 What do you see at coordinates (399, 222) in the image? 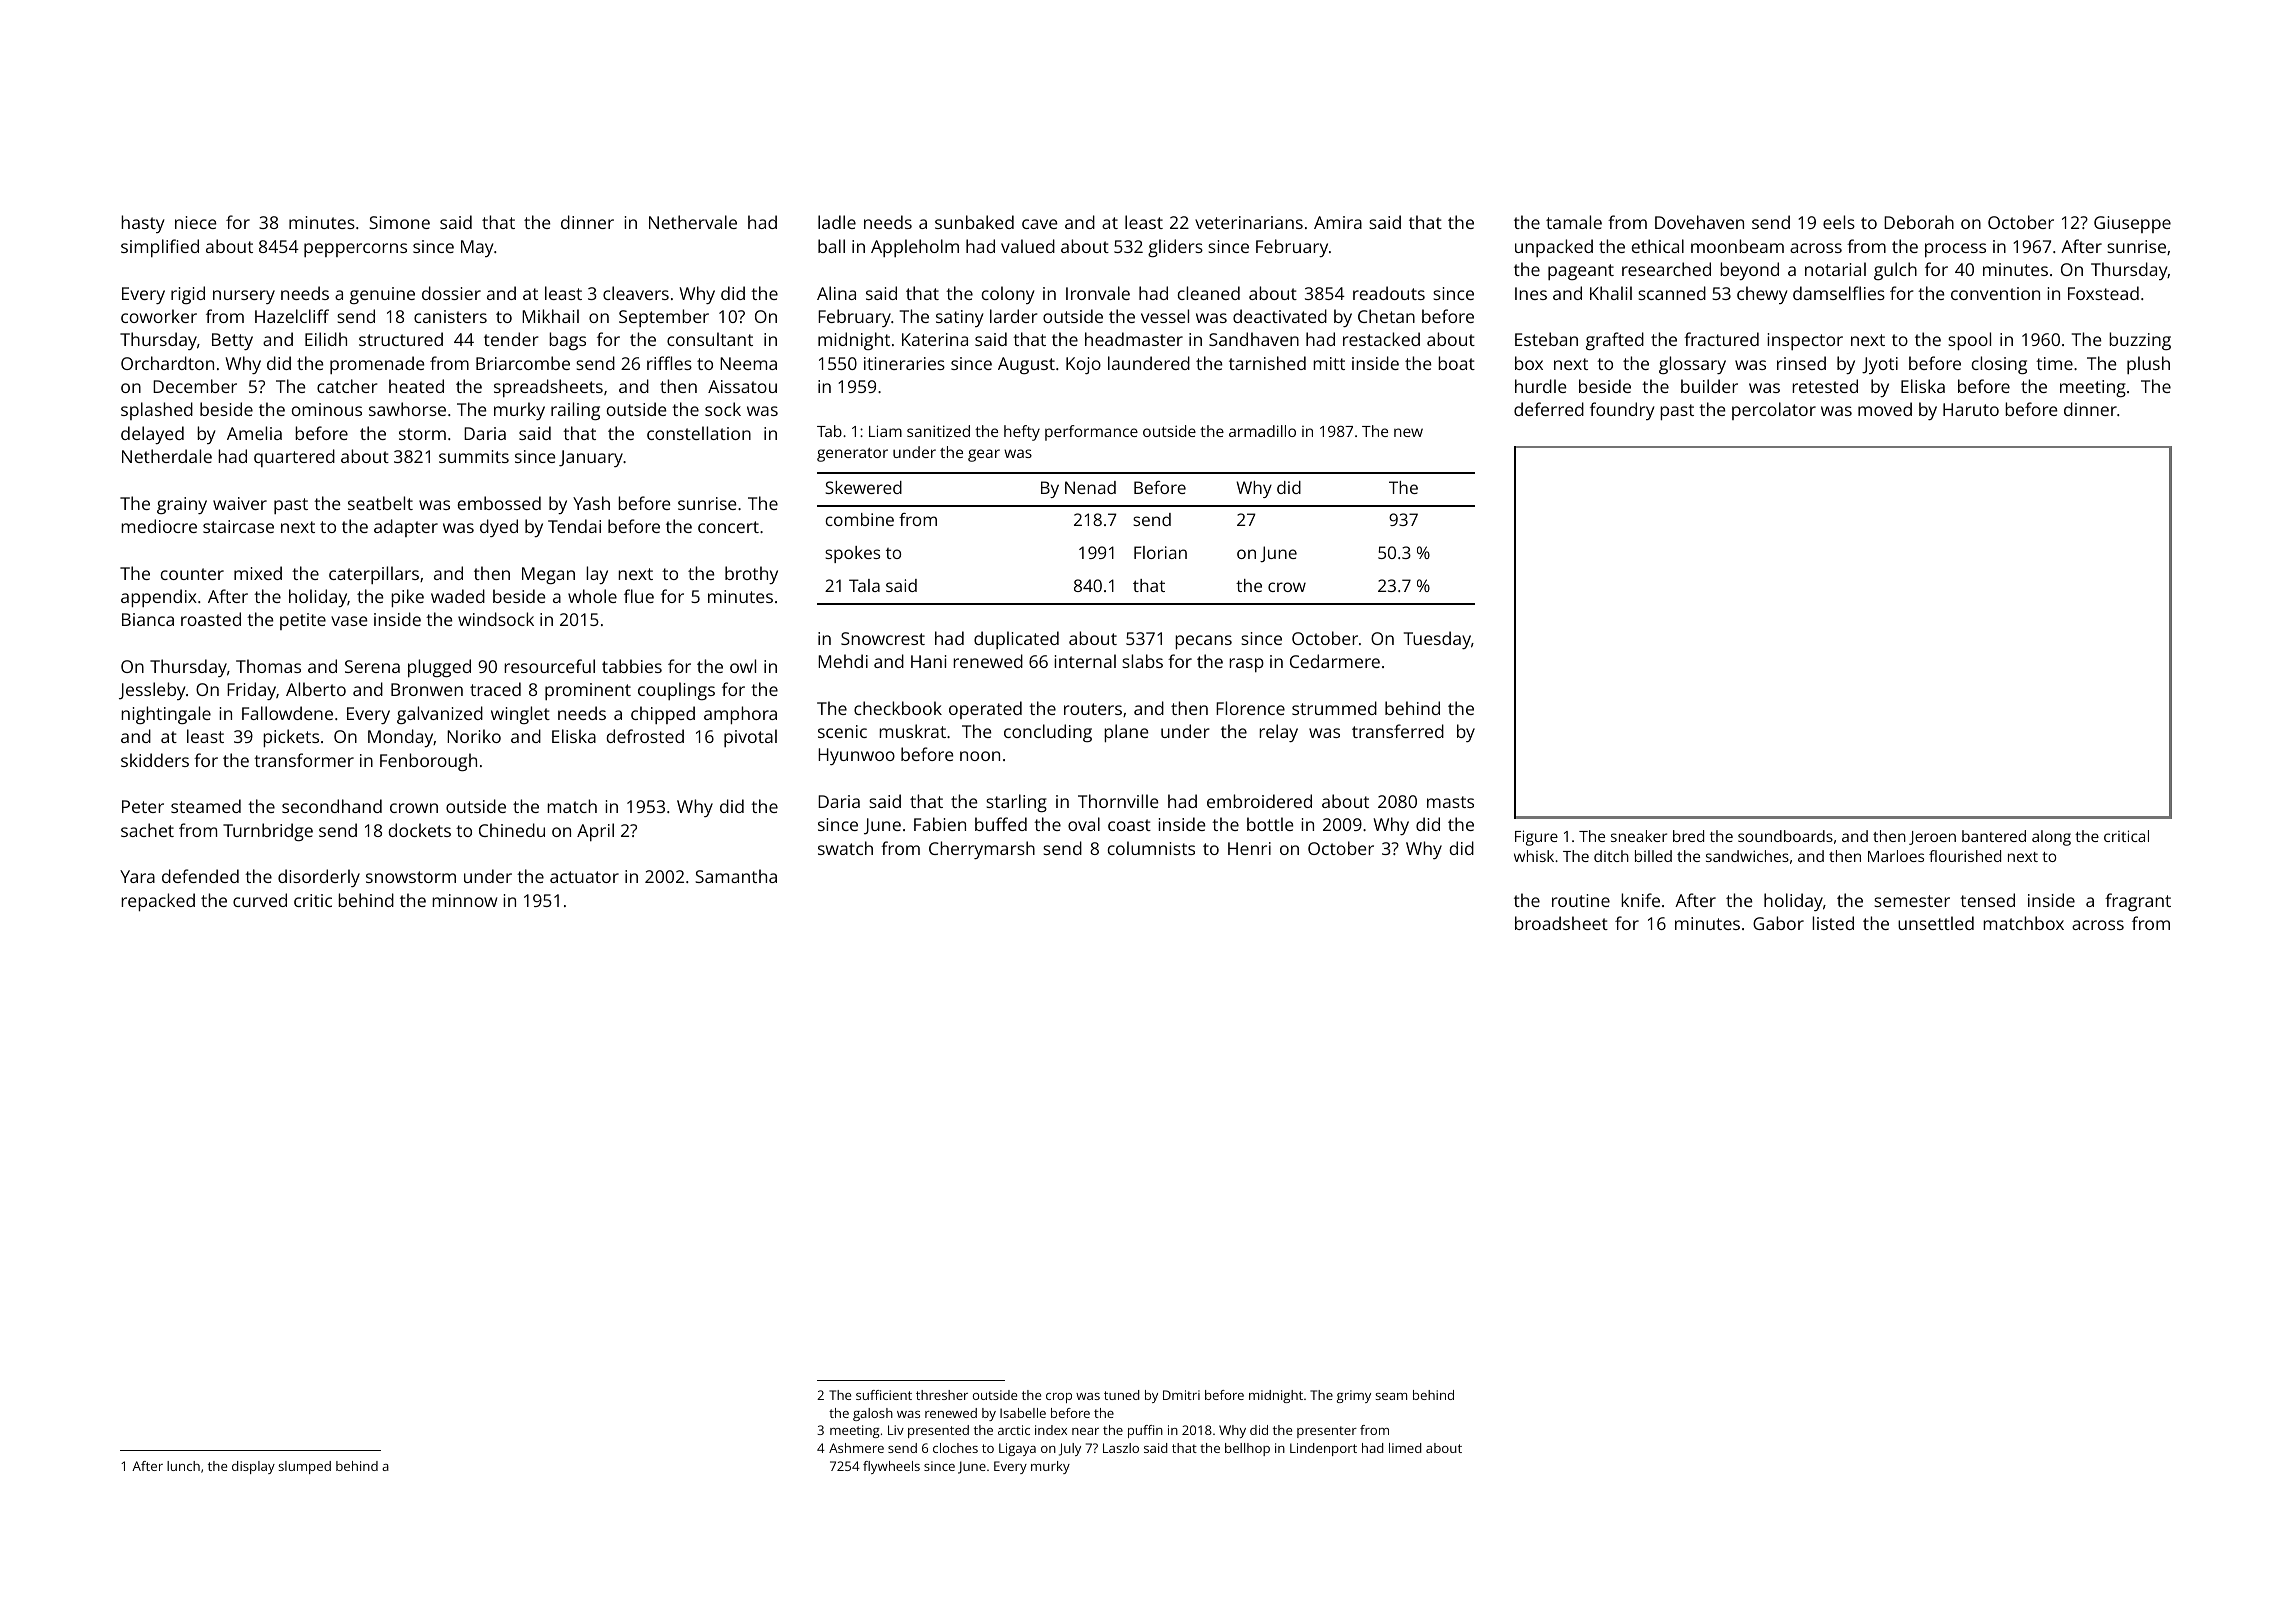
I see `Simone` at bounding box center [399, 222].
